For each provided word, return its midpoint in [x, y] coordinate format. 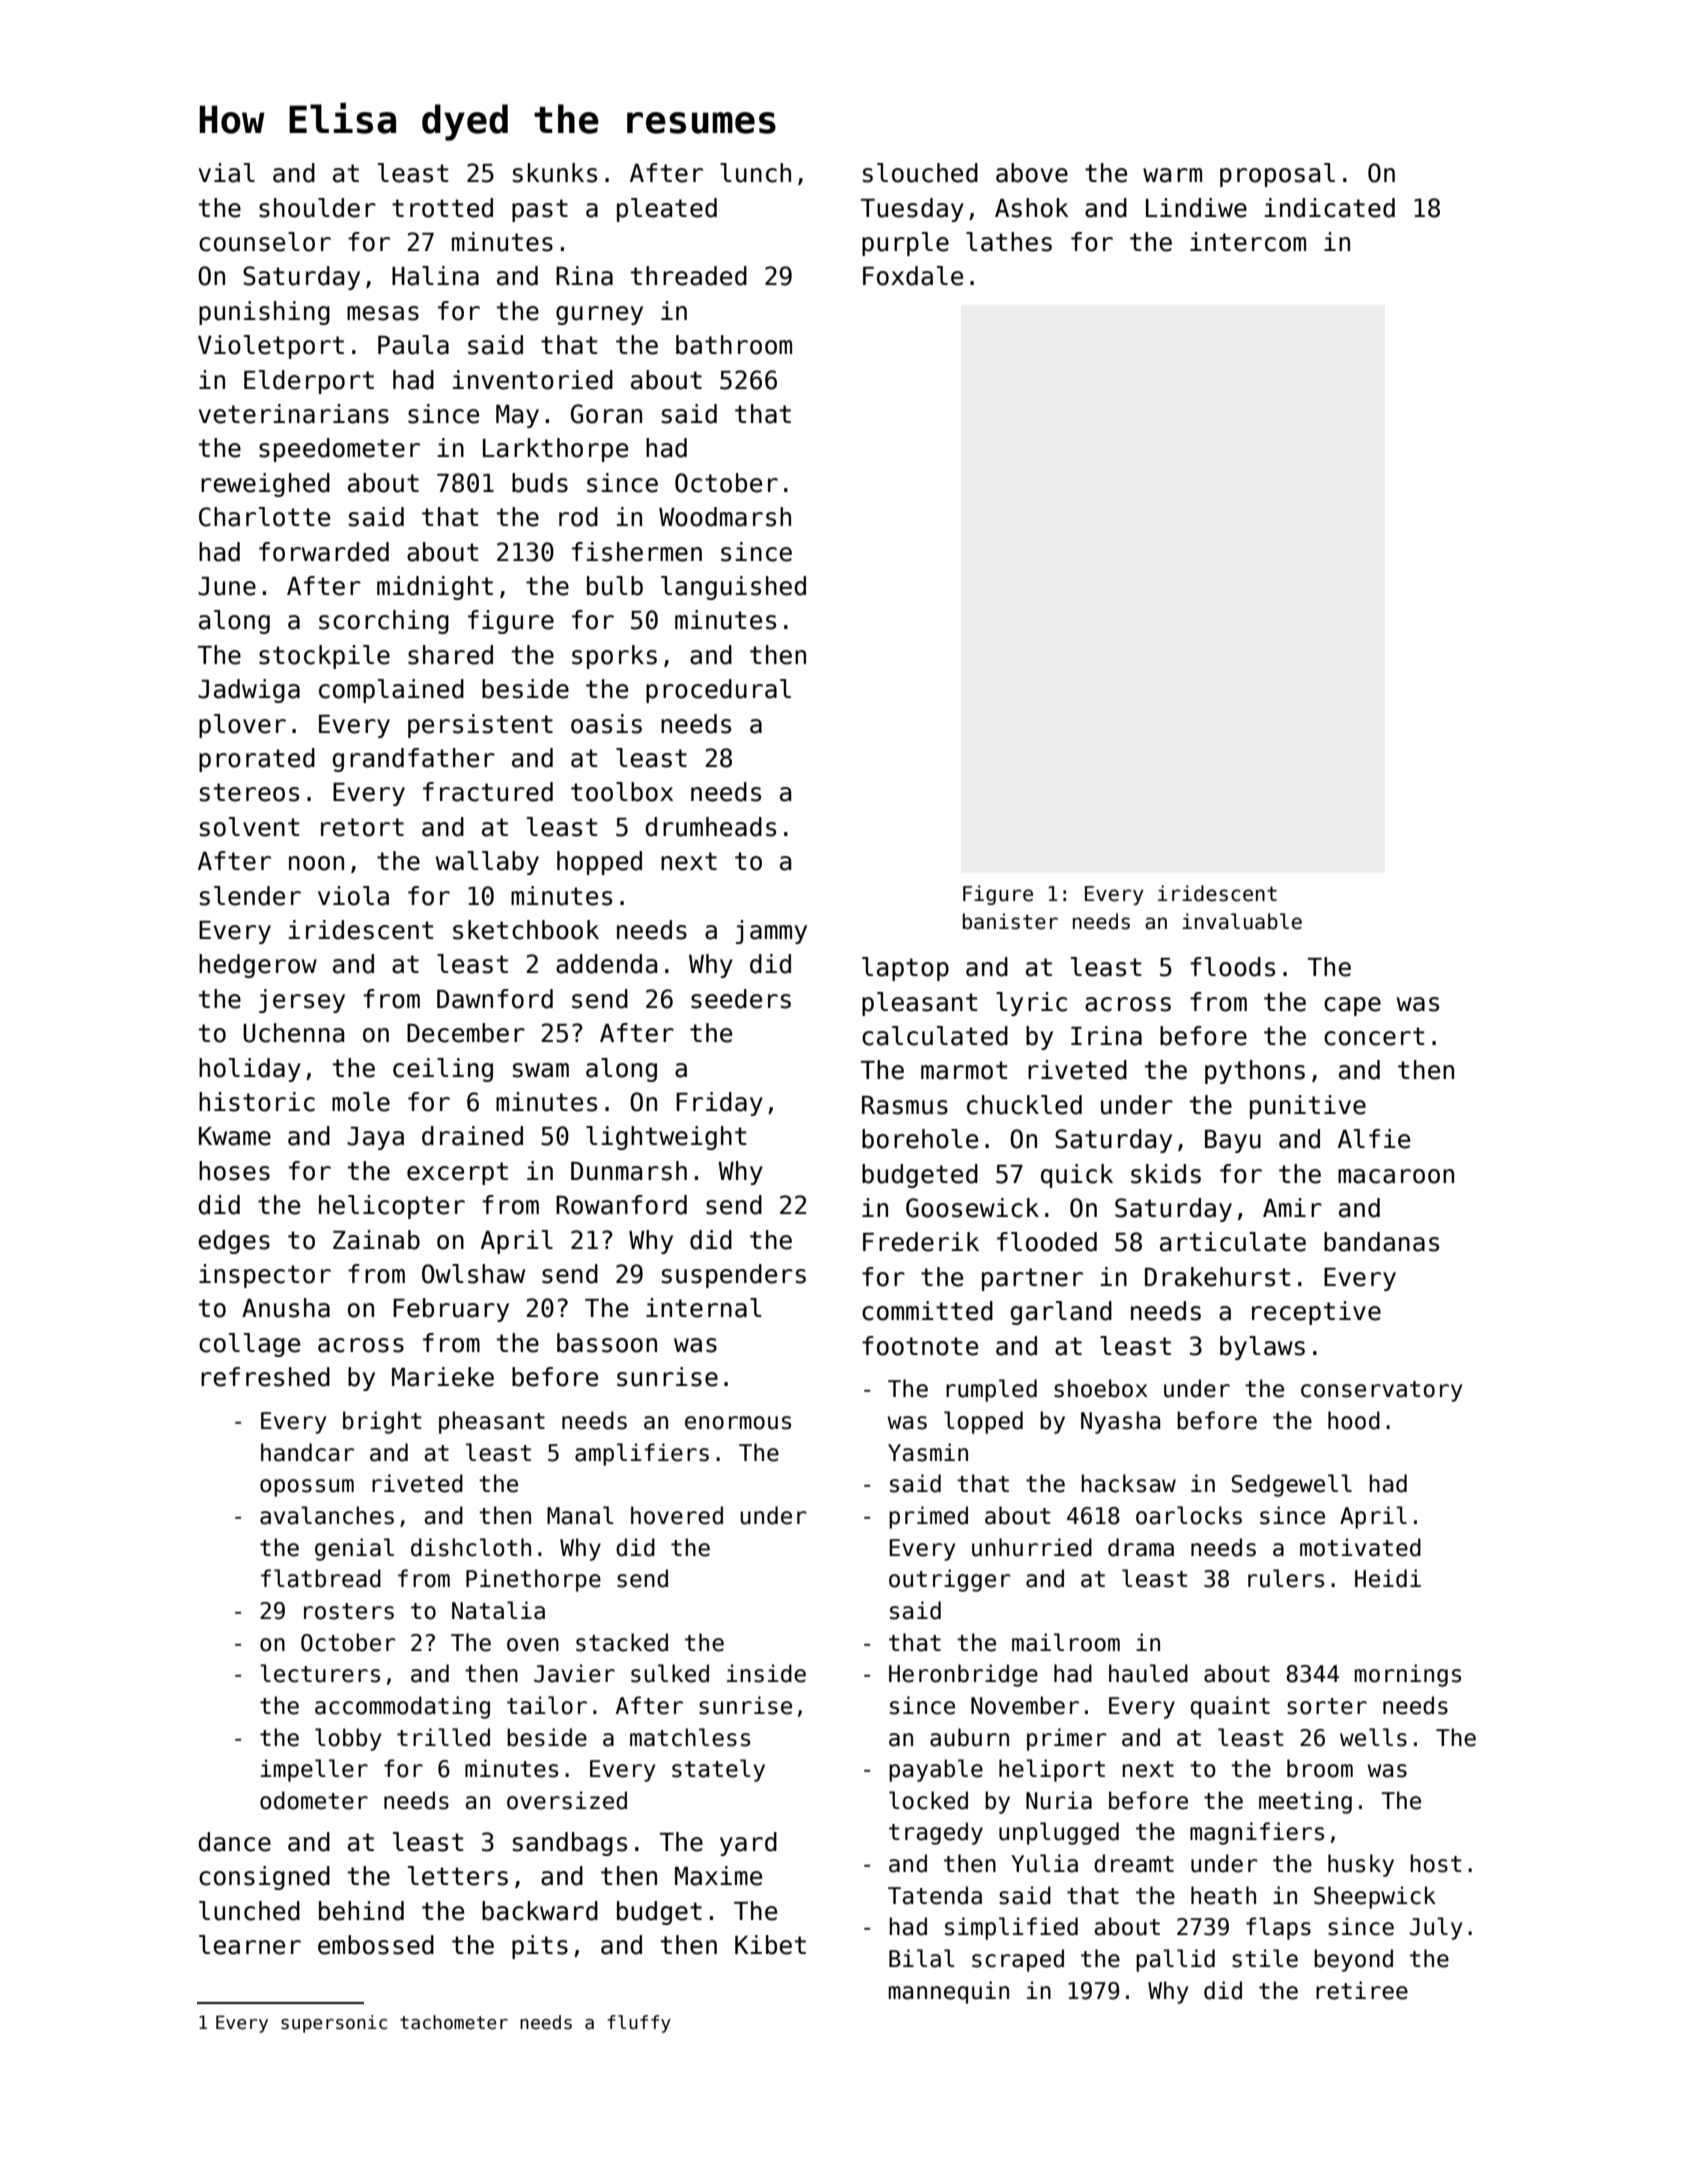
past [540, 210]
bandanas [1381, 1242]
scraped [1018, 1960]
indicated [1329, 208]
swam [541, 1070]
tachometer [454, 2022]
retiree [1362, 1990]
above [1032, 173]
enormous [738, 1423]
